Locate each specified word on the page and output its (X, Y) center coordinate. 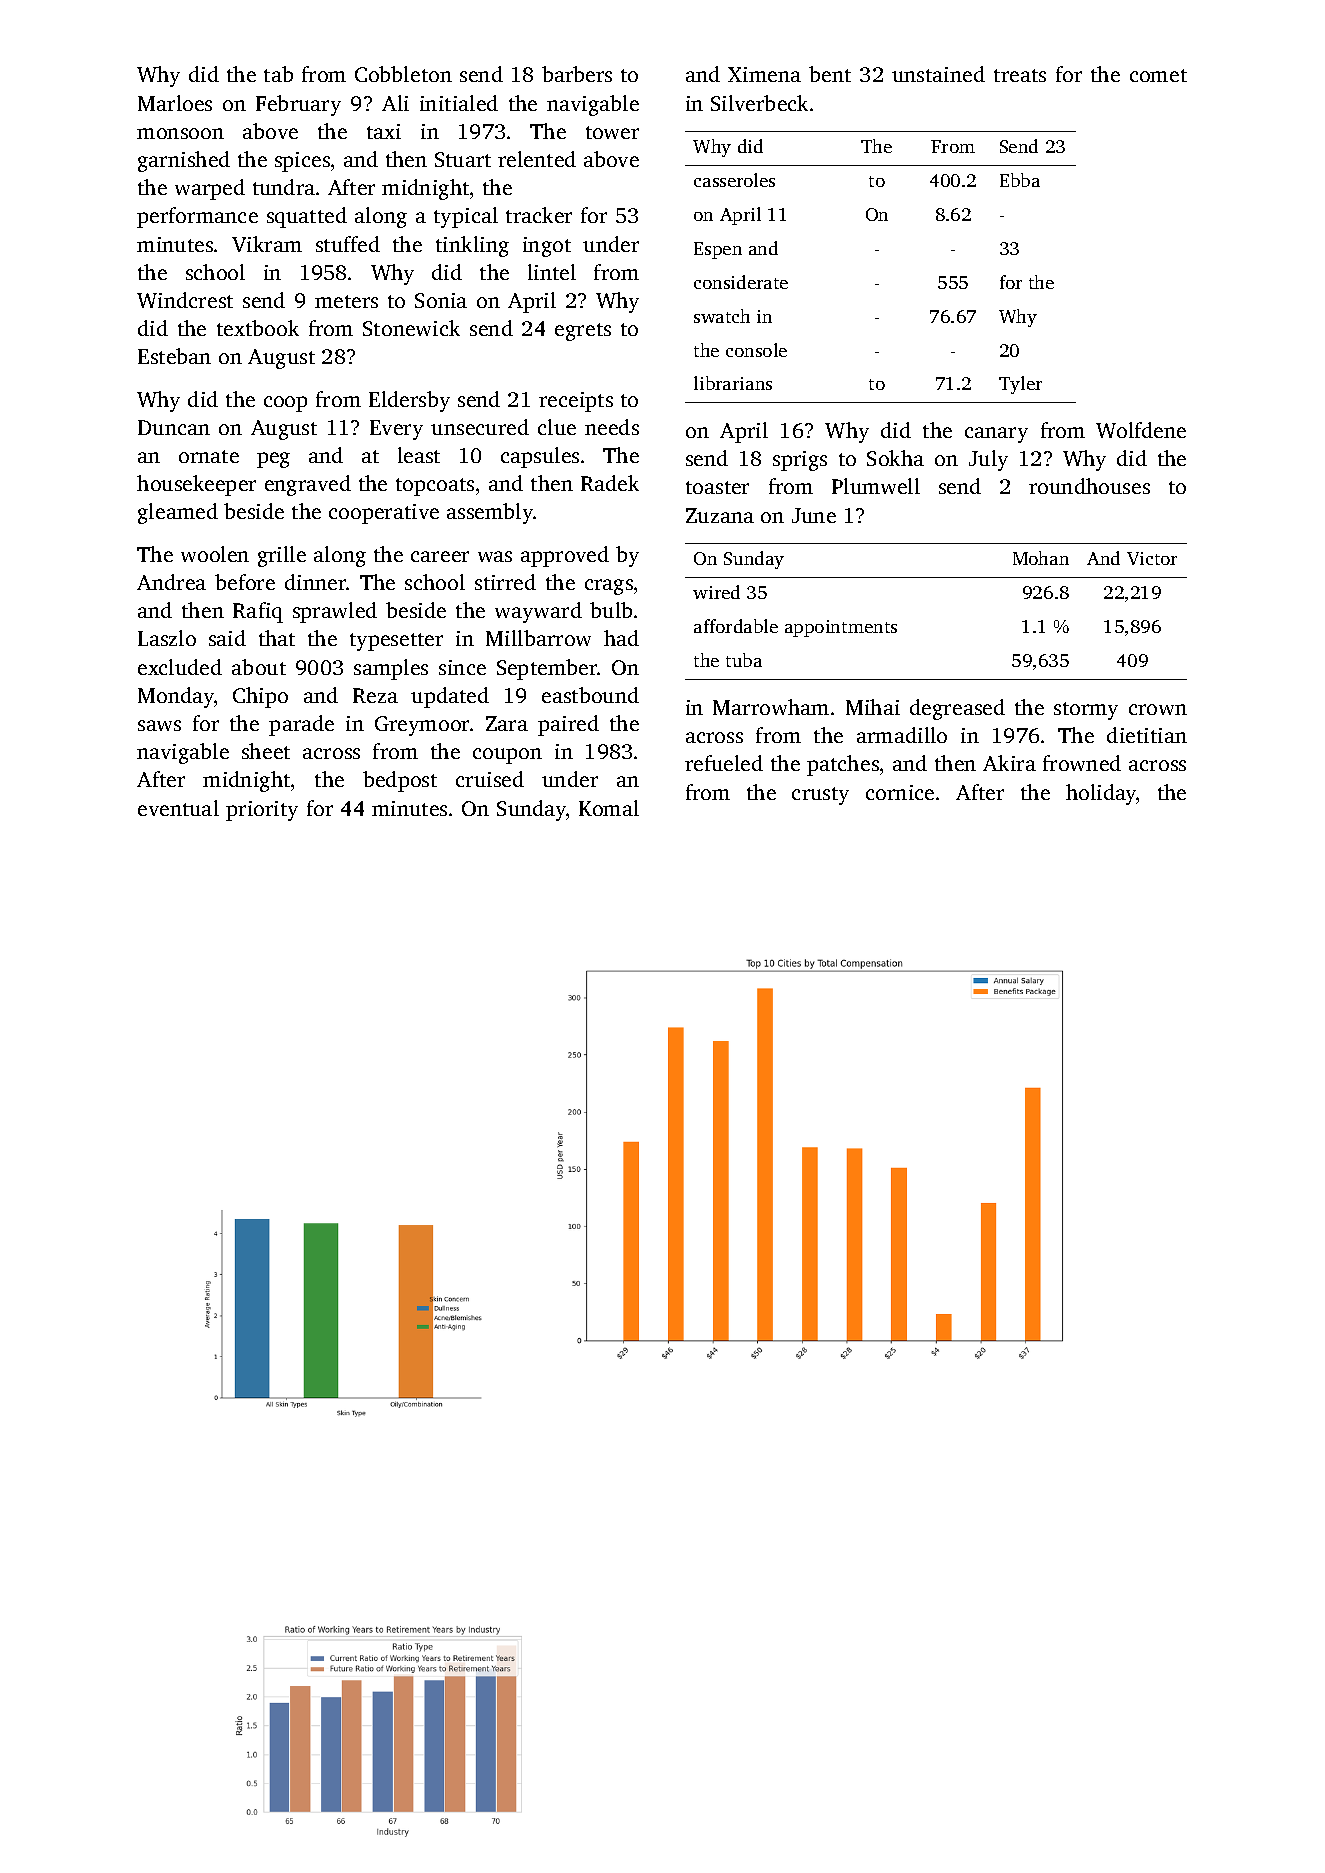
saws (159, 725)
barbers (577, 74)
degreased (957, 709)
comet (1158, 75)
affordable (736, 626)
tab (278, 74)
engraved (308, 485)
